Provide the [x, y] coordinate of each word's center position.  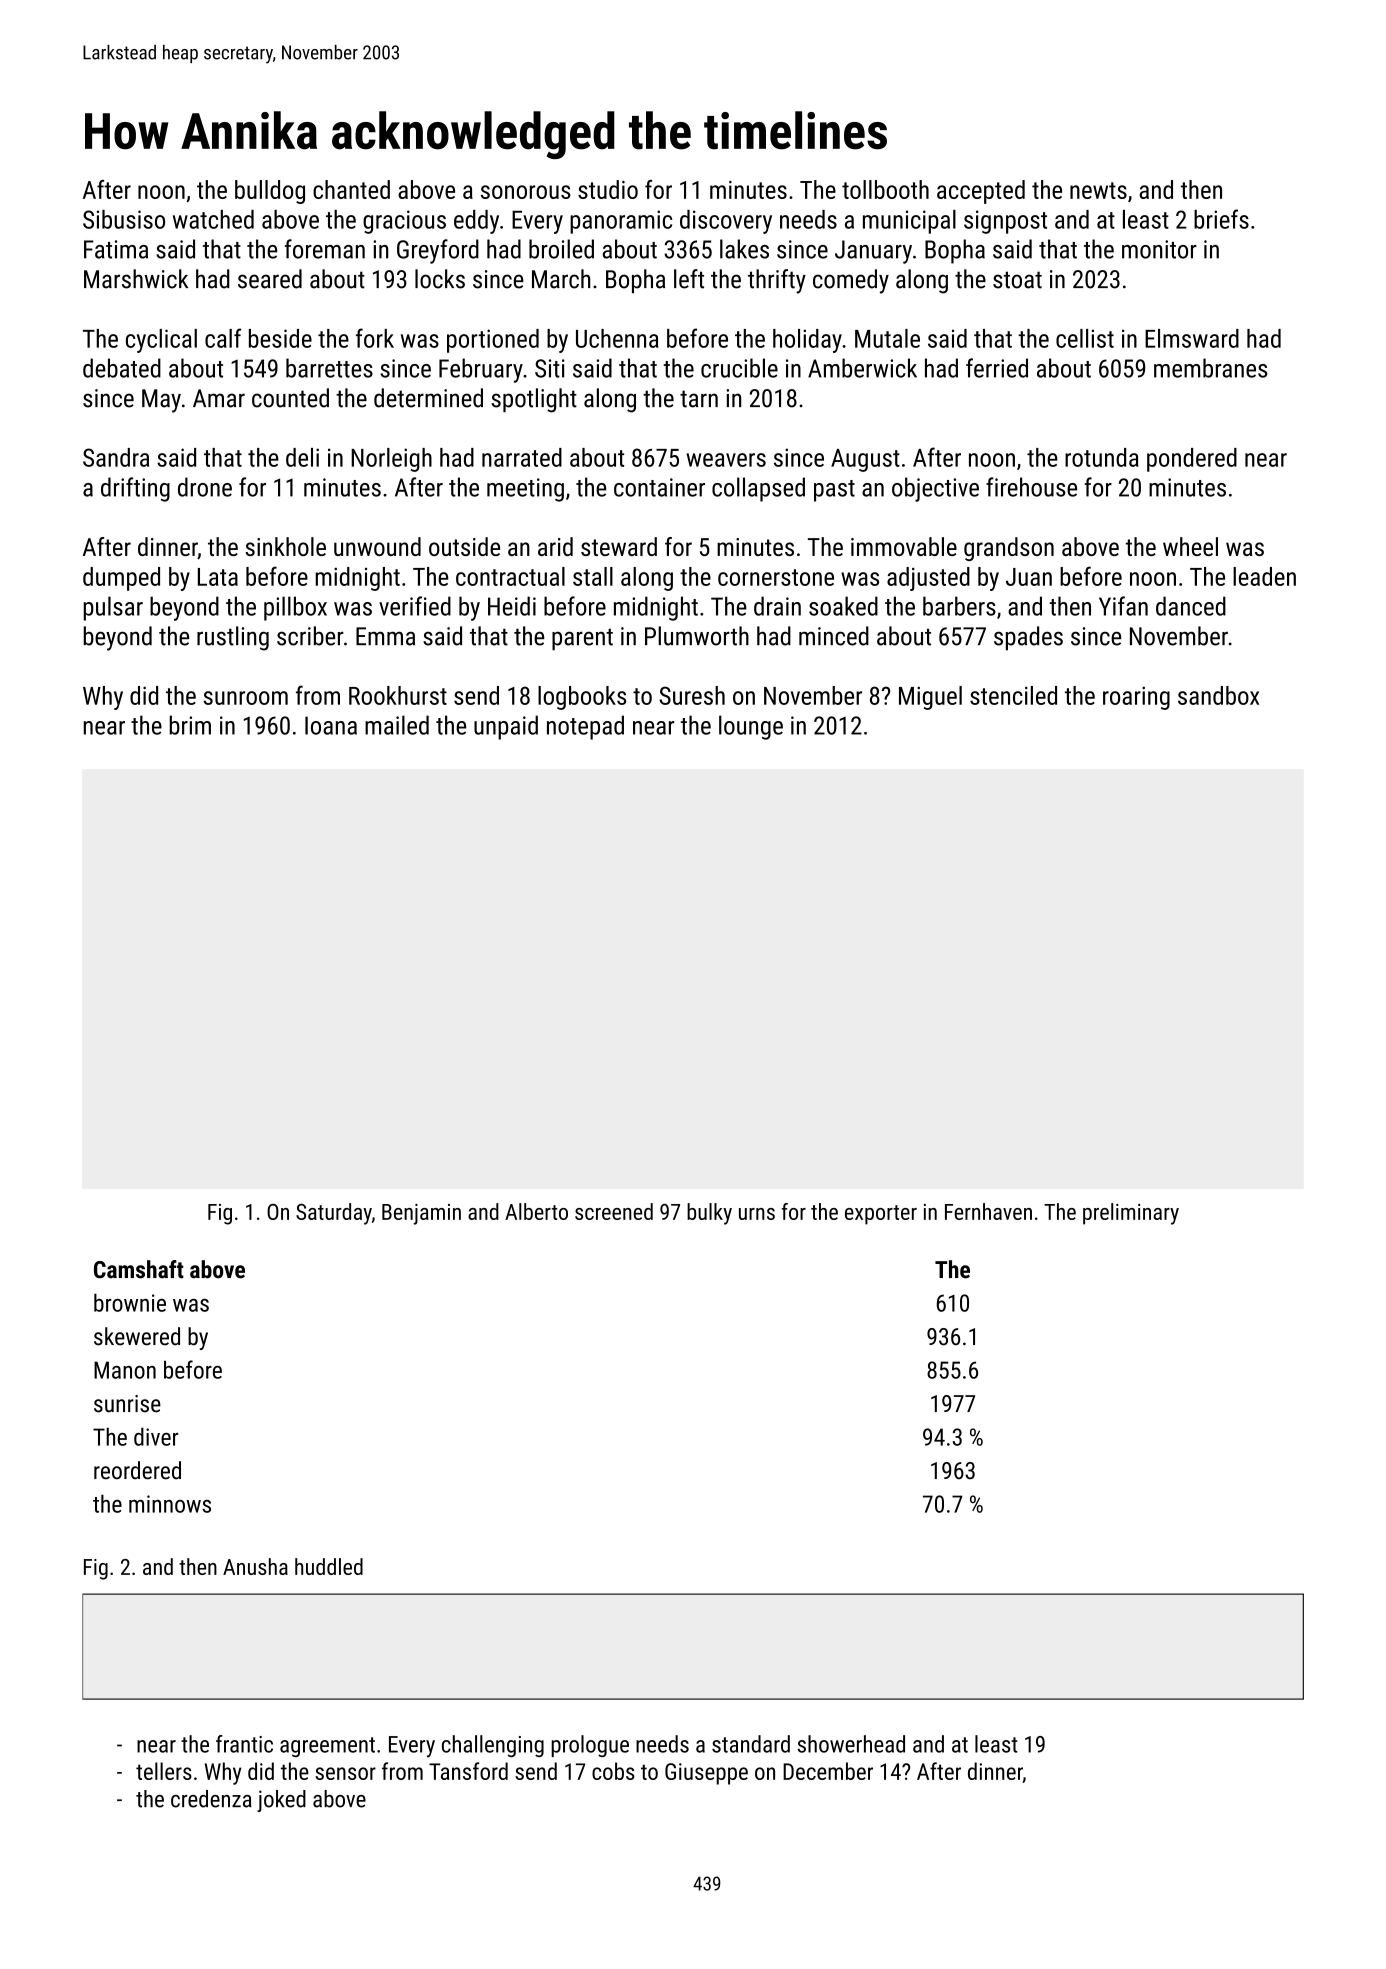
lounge [751, 727]
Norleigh [391, 460]
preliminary [1131, 1214]
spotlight [534, 400]
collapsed [758, 489]
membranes [1210, 368]
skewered [137, 1336]
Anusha [255, 1566]
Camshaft [139, 1269]
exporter [881, 1215]
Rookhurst [398, 695]
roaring [1136, 698]
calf [223, 338]
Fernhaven [988, 1211]
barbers [959, 606]
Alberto [536, 1211]
